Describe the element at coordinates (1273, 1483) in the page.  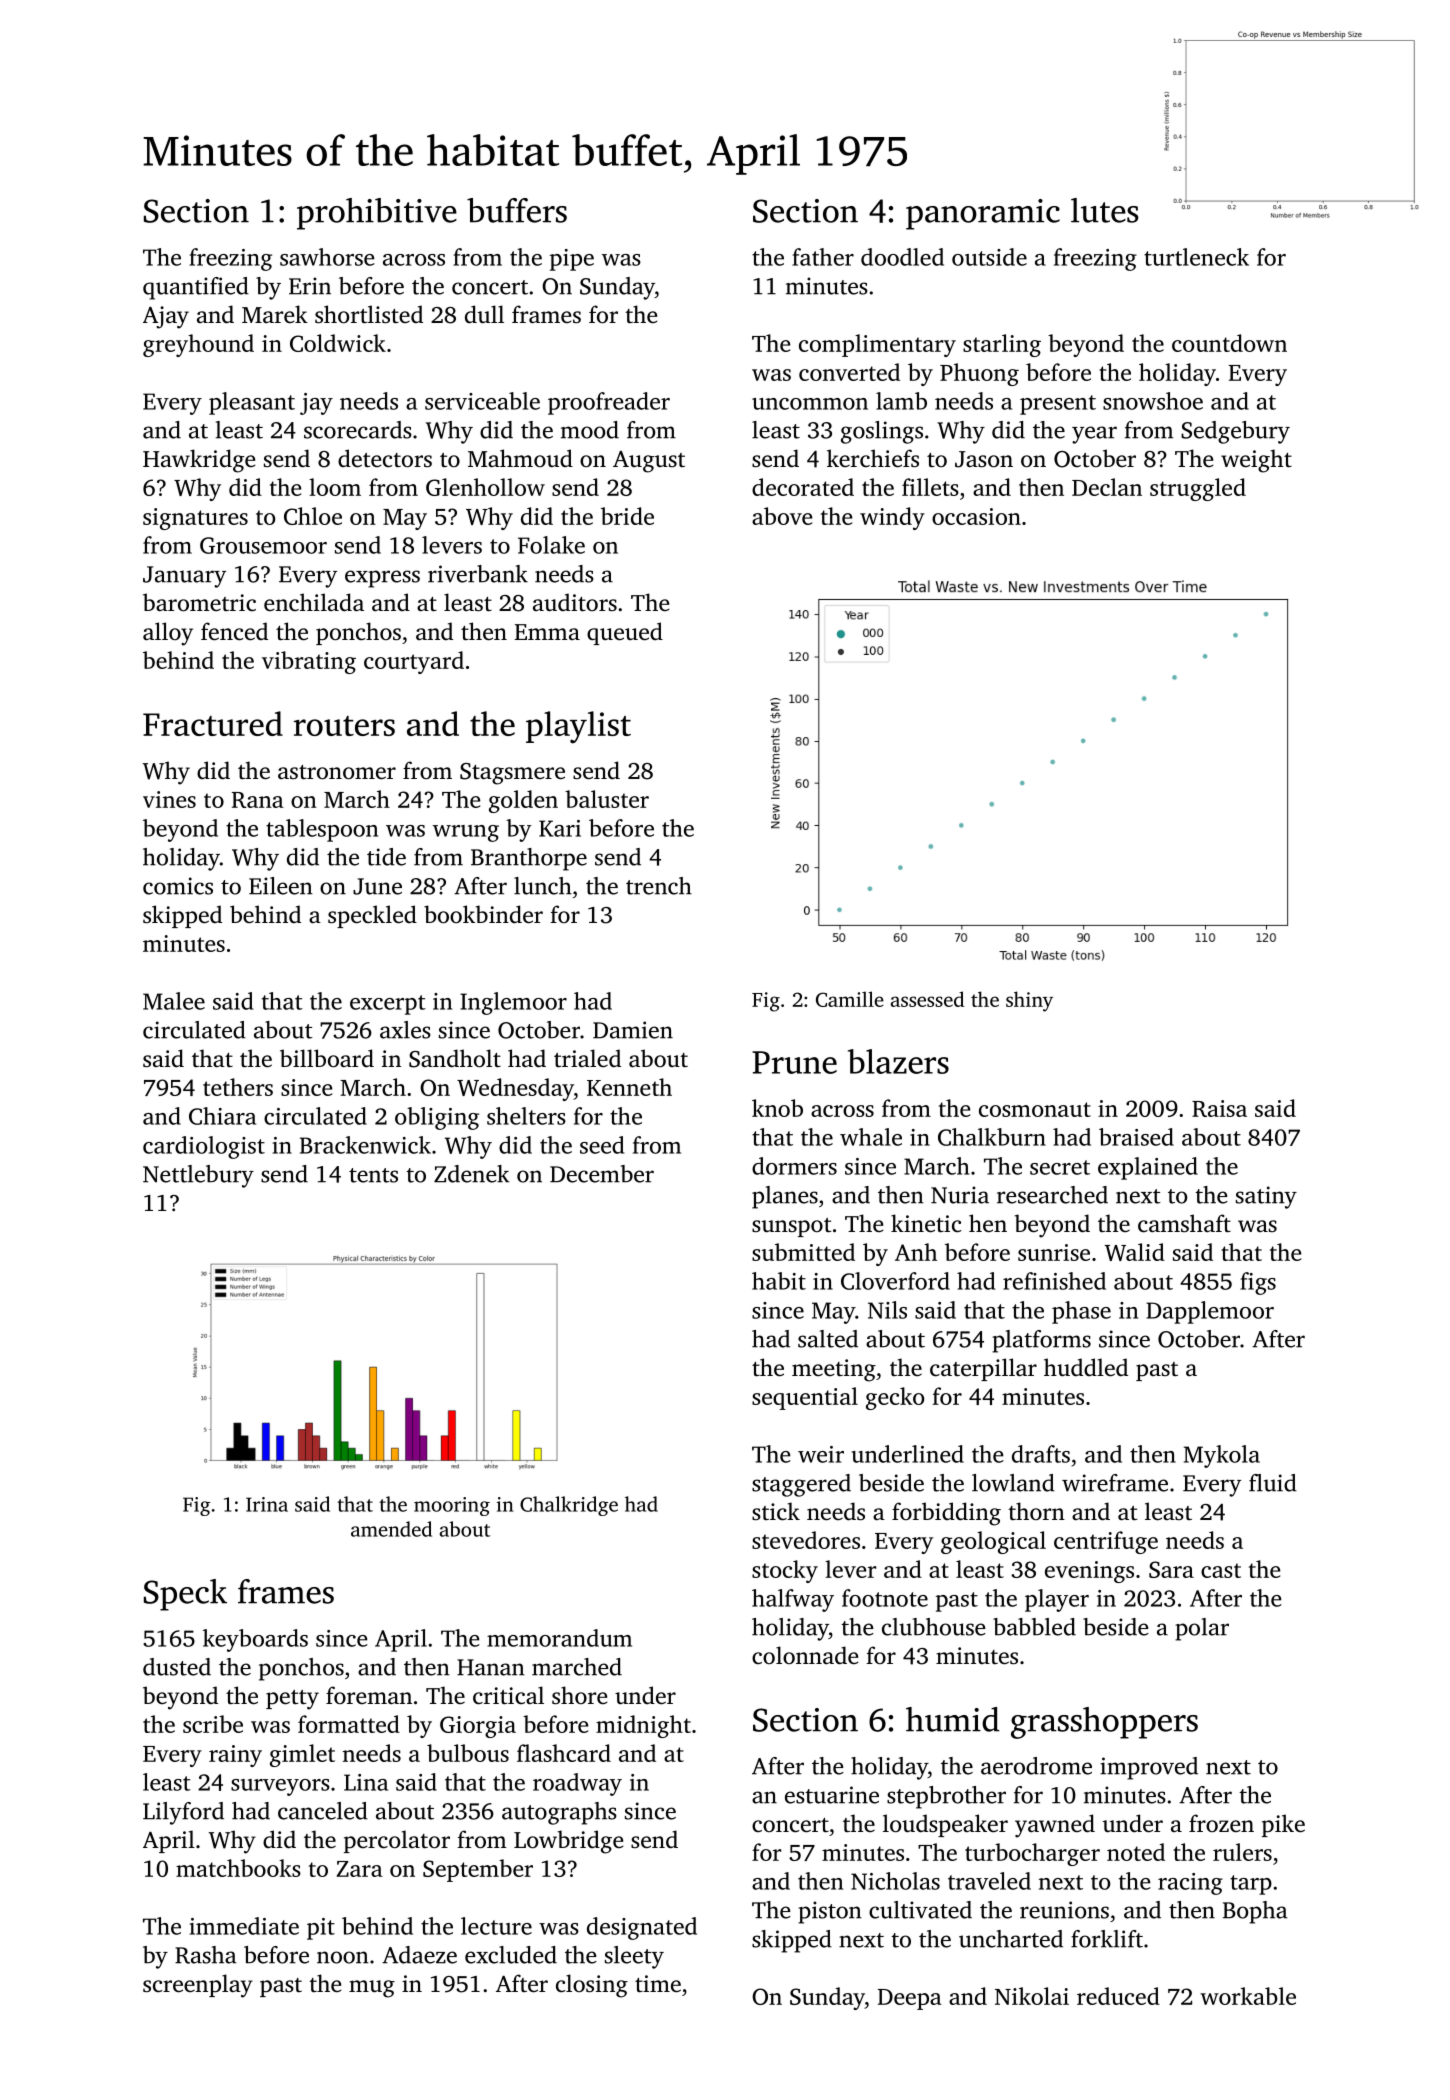
I see `fluid` at that location.
